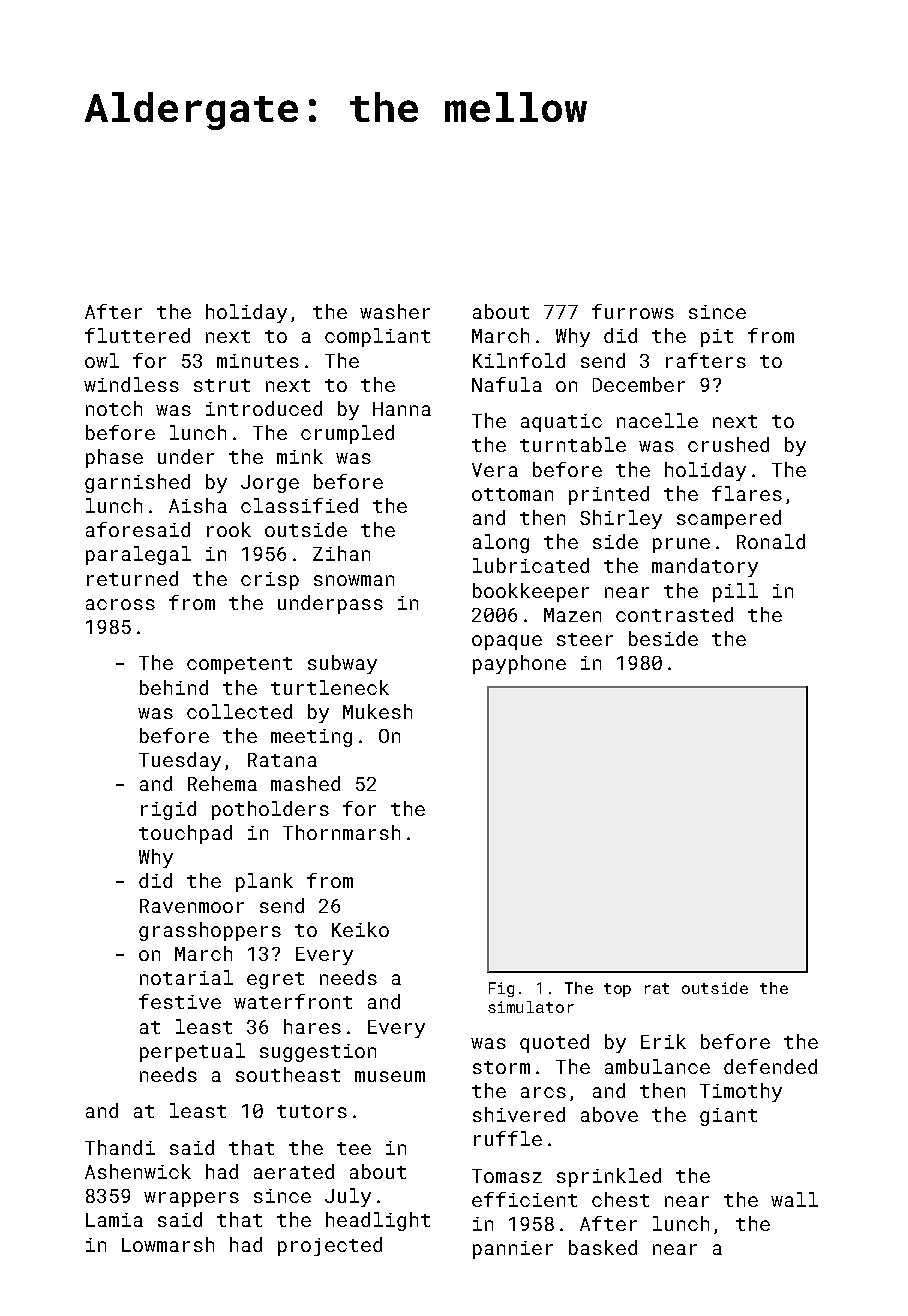 This document has height=1316, width=908. Describe the element at coordinates (395, 311) in the document. I see `washer` at that location.
